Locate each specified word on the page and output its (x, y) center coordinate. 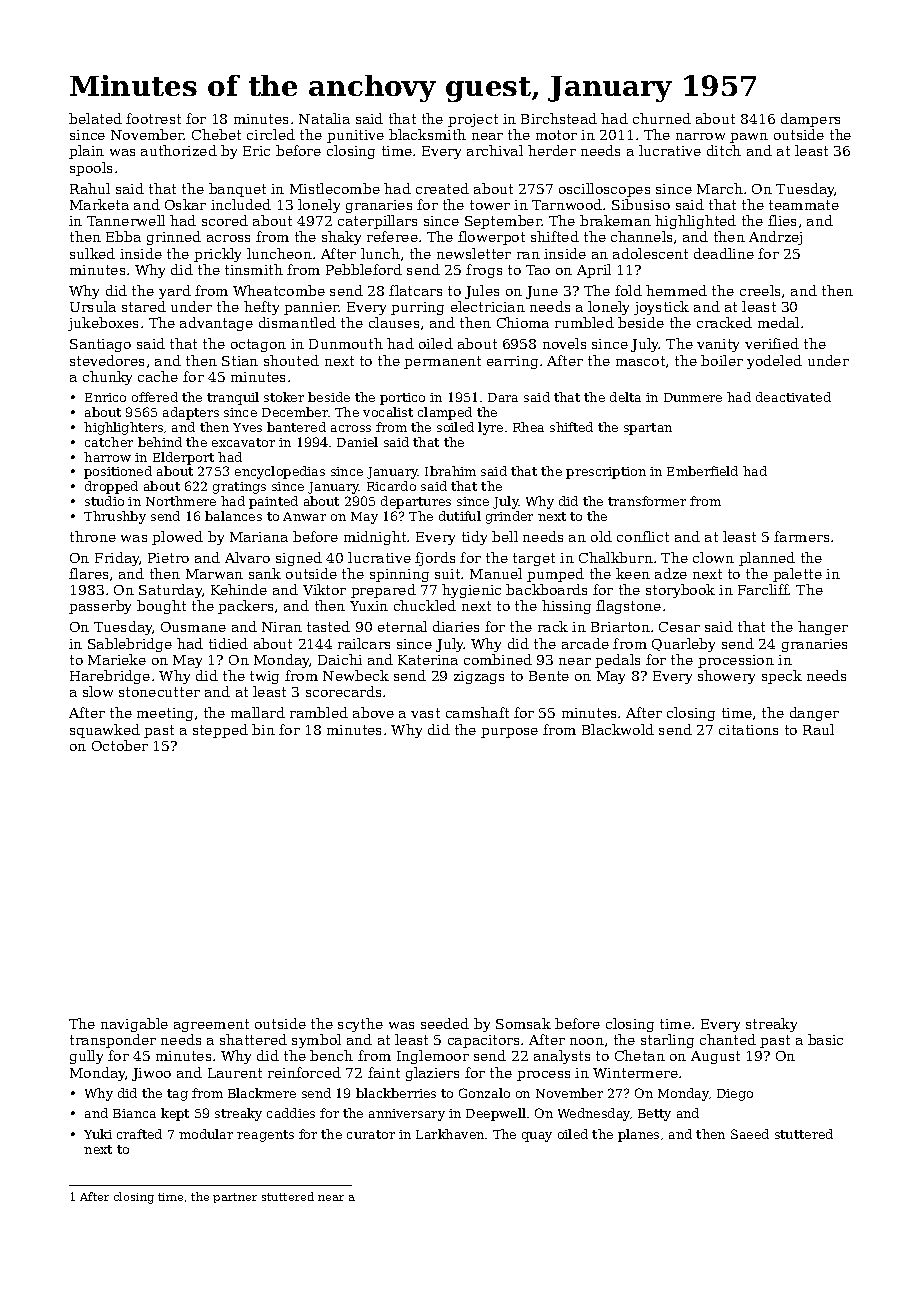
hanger (823, 628)
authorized (179, 150)
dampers (810, 120)
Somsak (523, 1023)
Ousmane (193, 627)
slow (98, 691)
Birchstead (559, 118)
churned (662, 118)
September (503, 222)
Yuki (98, 1134)
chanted (728, 1039)
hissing (566, 607)
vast (425, 713)
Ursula (93, 306)
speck (782, 677)
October (120, 745)
